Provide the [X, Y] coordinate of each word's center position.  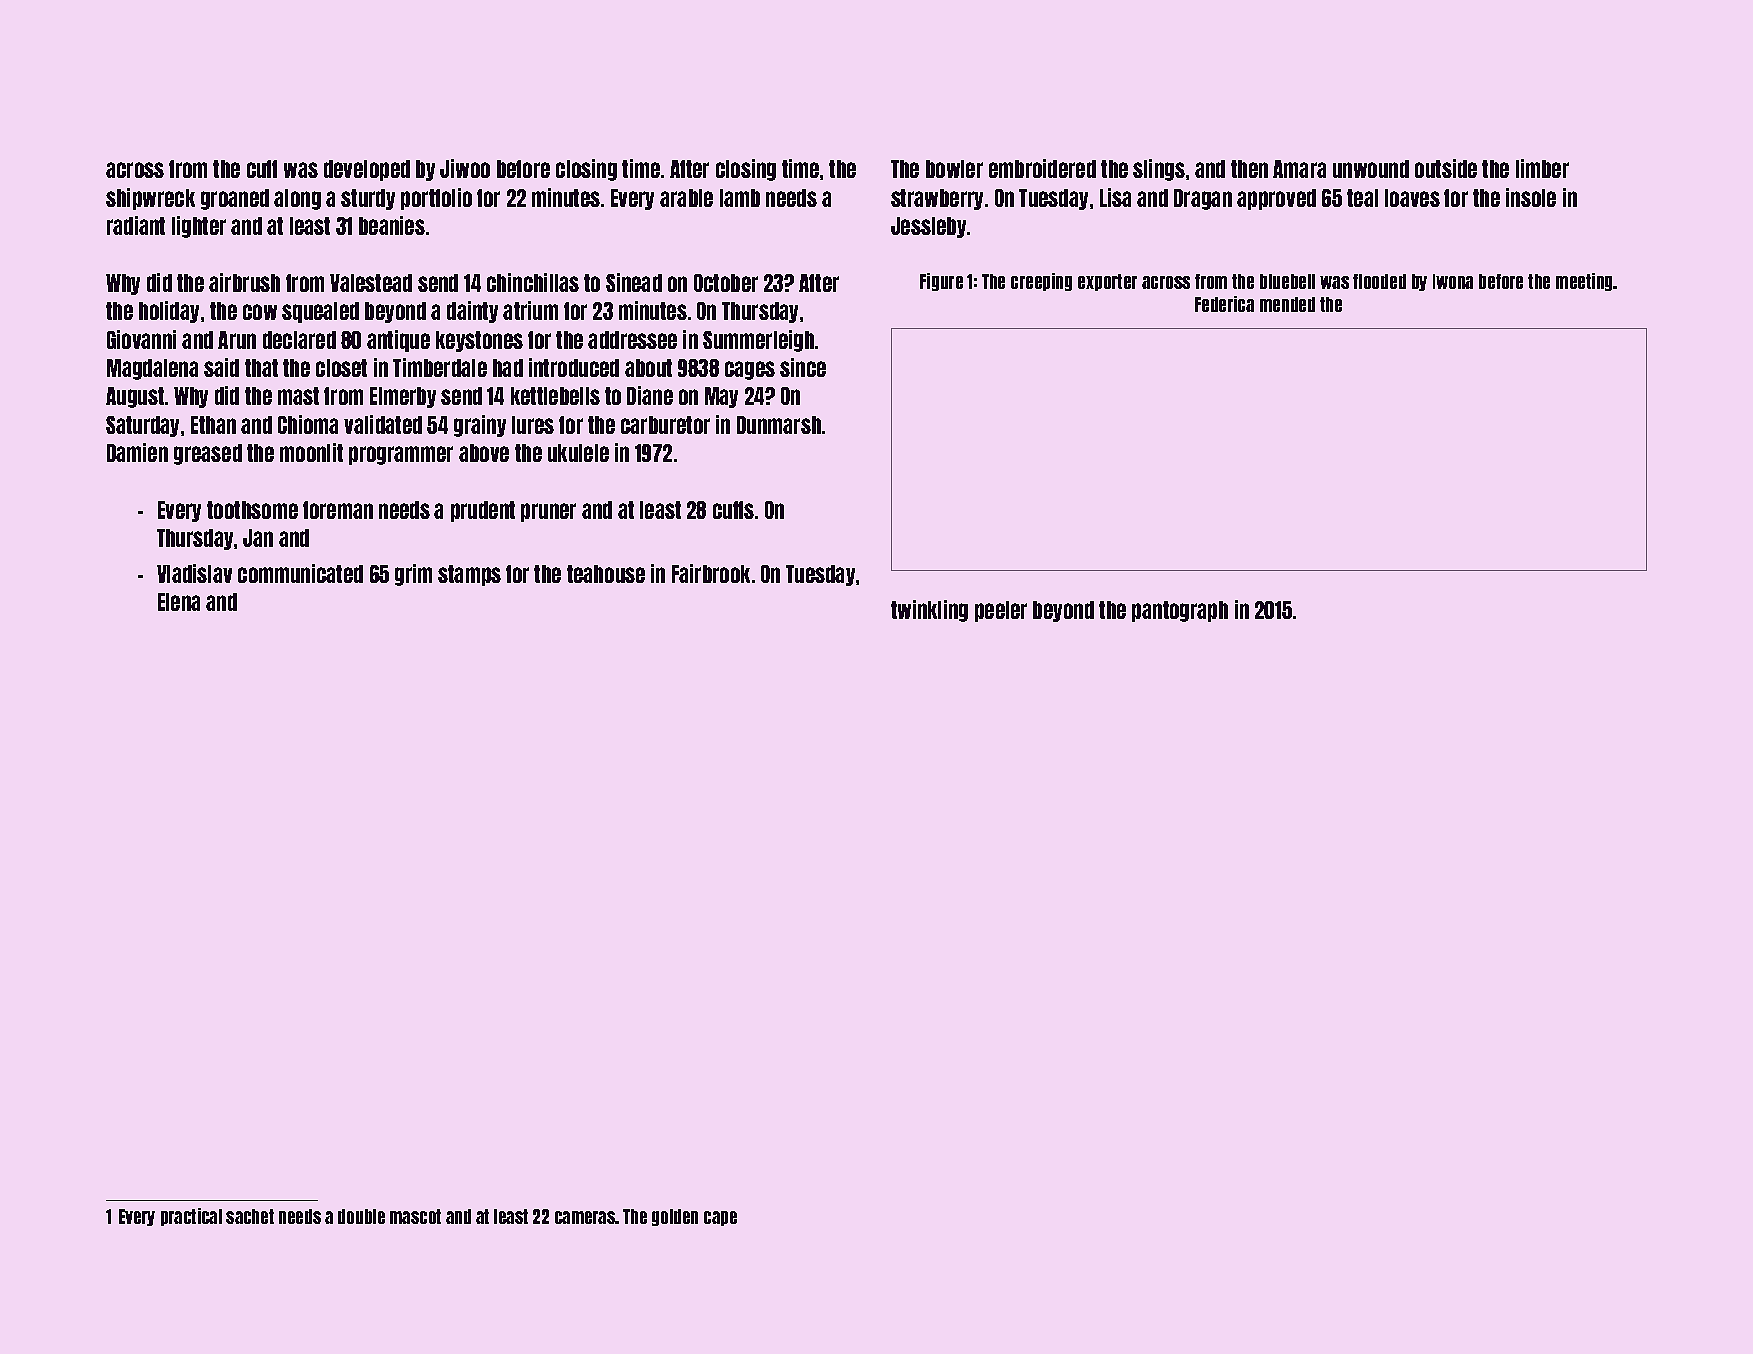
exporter [1107, 282]
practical [191, 1217]
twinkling [929, 611]
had [508, 368]
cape [720, 1218]
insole [1531, 197]
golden [675, 1217]
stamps [469, 575]
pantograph [1180, 611]
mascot [415, 1216]
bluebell [1287, 281]
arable [686, 198]
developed [367, 170]
